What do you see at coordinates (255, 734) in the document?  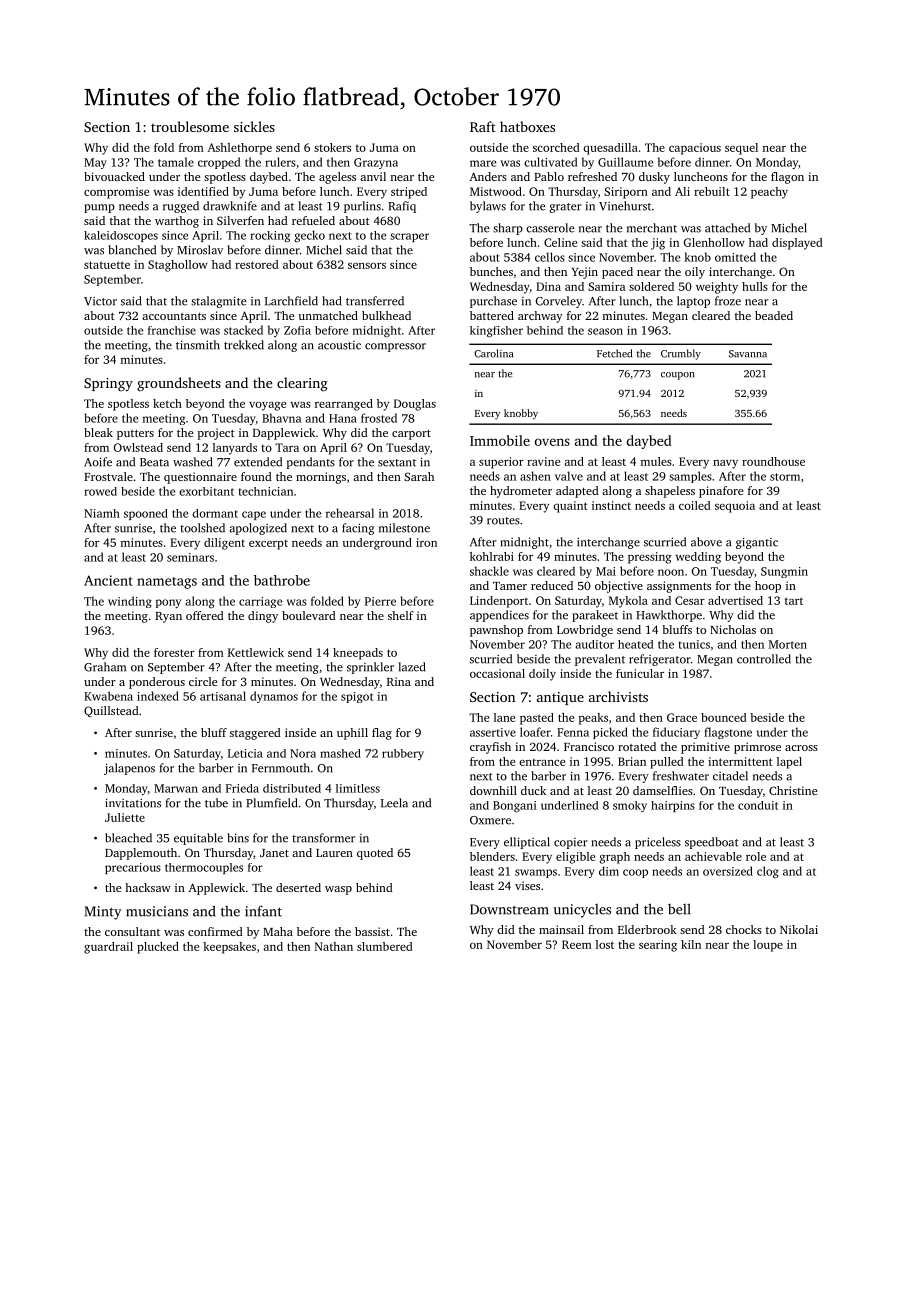 I see `staggered` at bounding box center [255, 734].
